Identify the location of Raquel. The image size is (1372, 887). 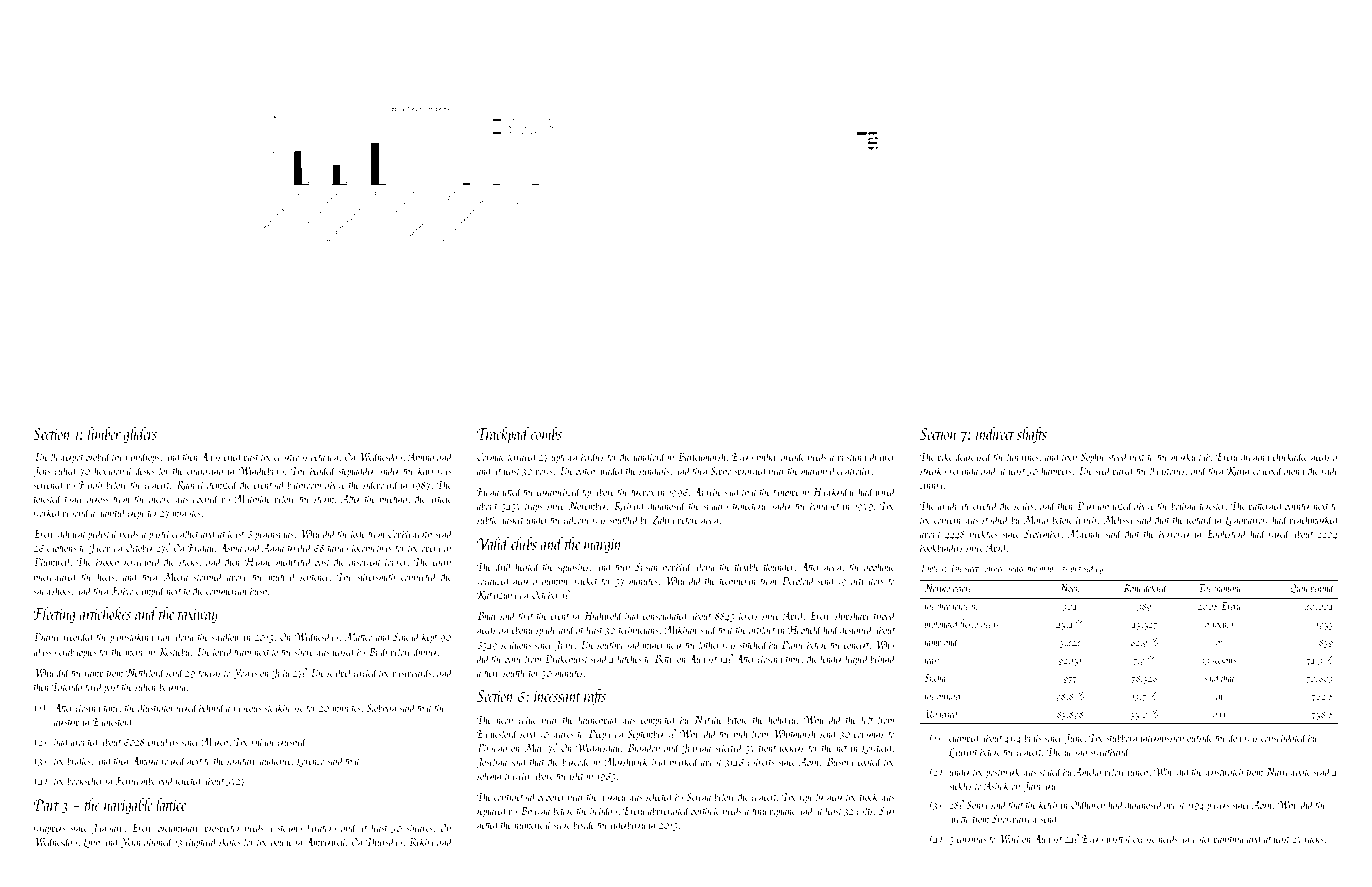
(190, 485).
